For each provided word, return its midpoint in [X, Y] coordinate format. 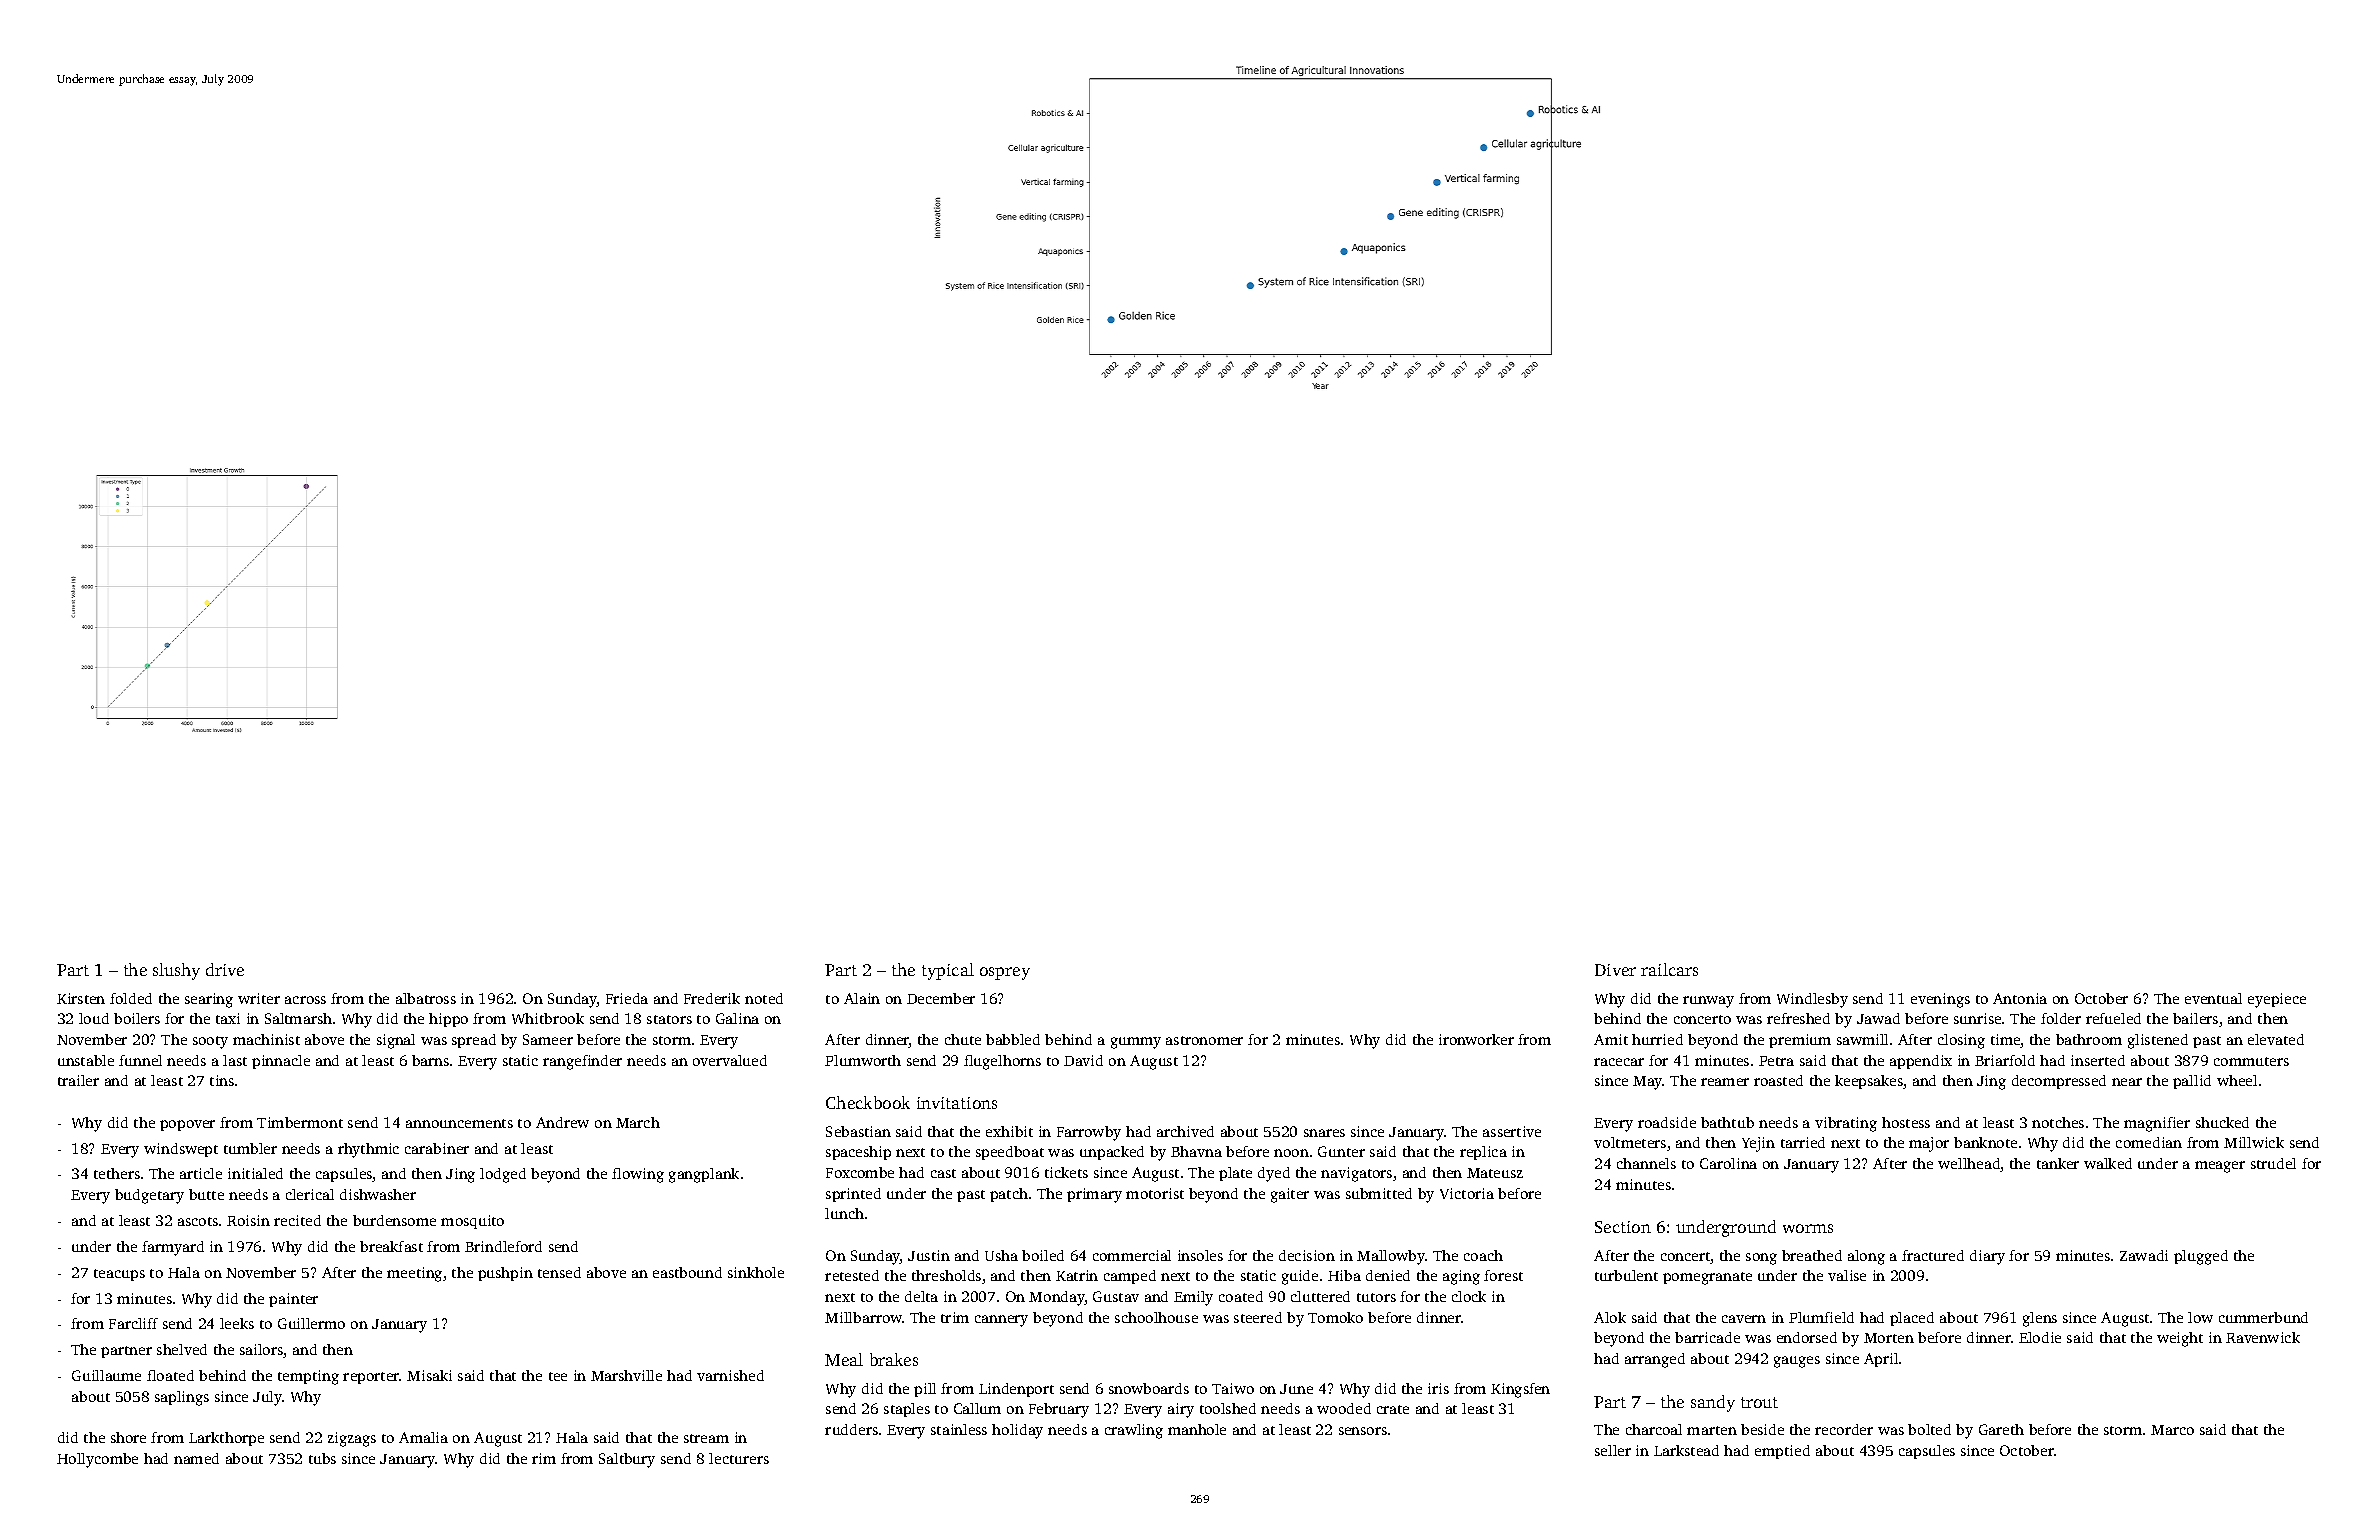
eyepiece [2277, 1000]
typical [948, 971]
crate [1393, 1409]
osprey [1005, 973]
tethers [117, 1173]
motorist [1155, 1193]
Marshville [626, 1375]
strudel [2273, 1163]
